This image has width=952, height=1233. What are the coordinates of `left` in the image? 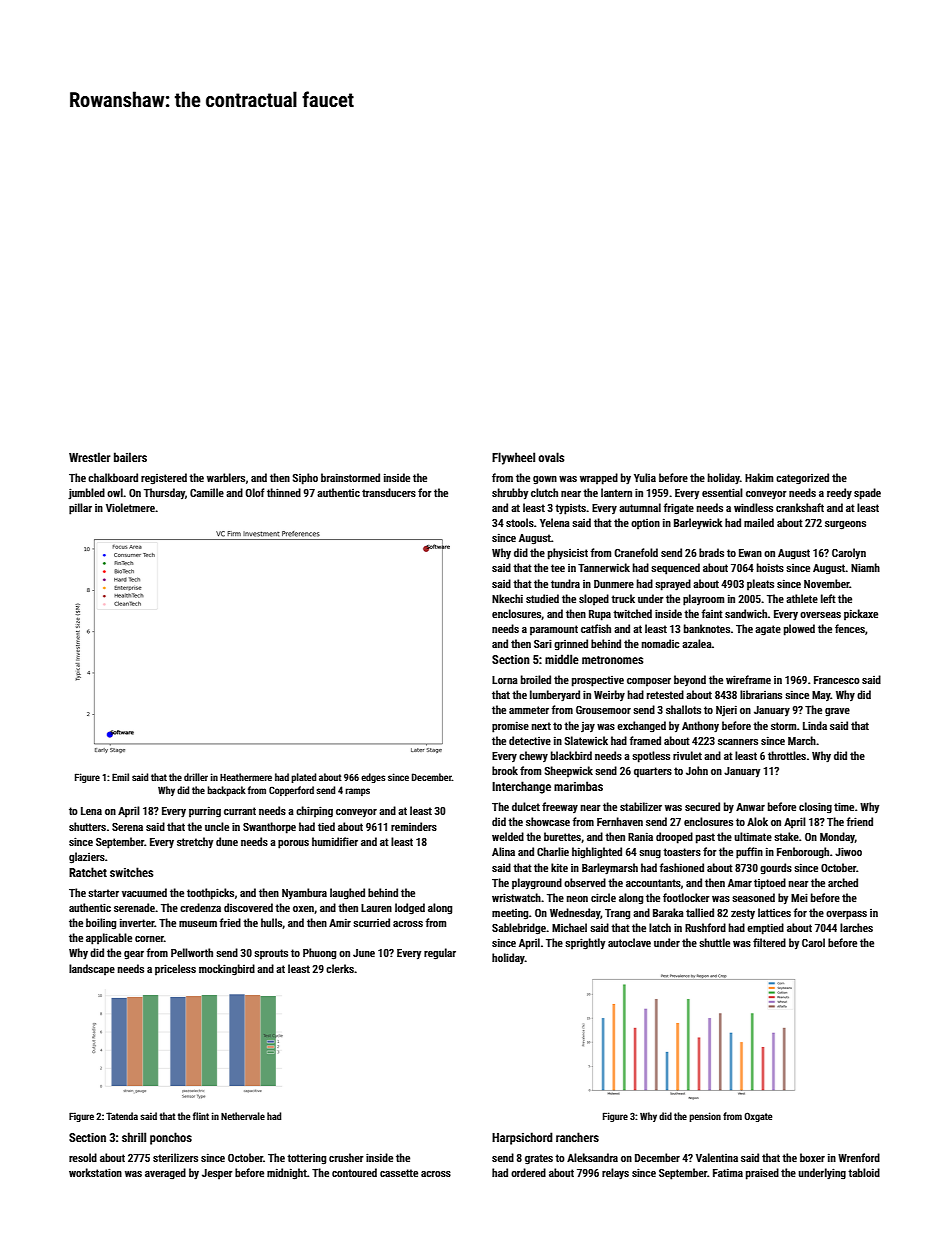 It's located at (828, 598).
